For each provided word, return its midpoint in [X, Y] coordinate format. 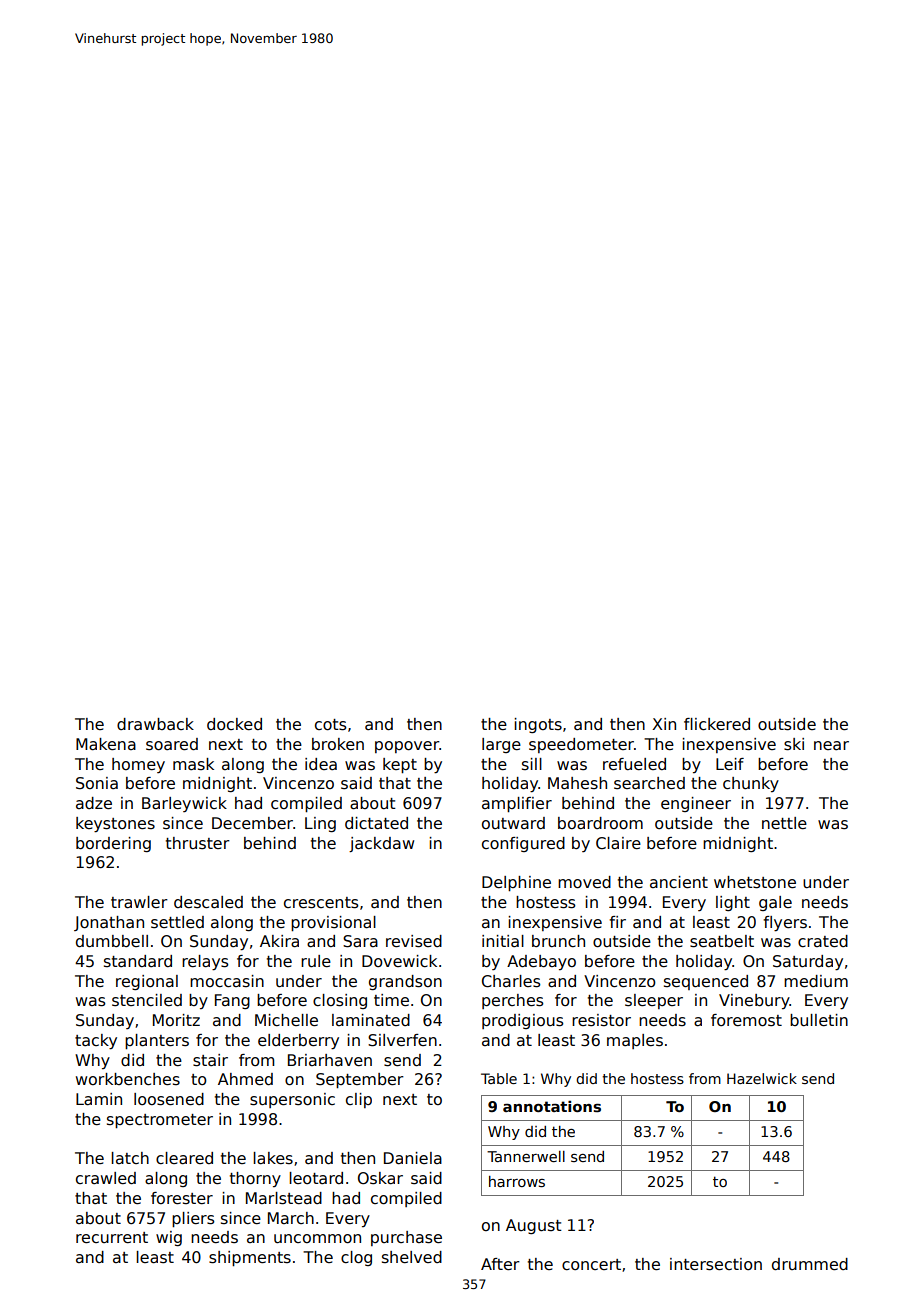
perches [512, 1001]
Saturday [808, 963]
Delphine [516, 883]
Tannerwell [526, 1156]
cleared [184, 1158]
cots [330, 725]
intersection [716, 1264]
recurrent [112, 1237]
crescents [321, 903]
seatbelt [722, 941]
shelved [412, 1257]
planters [157, 1041]
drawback [155, 724]
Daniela [413, 1158]
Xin [664, 724]
